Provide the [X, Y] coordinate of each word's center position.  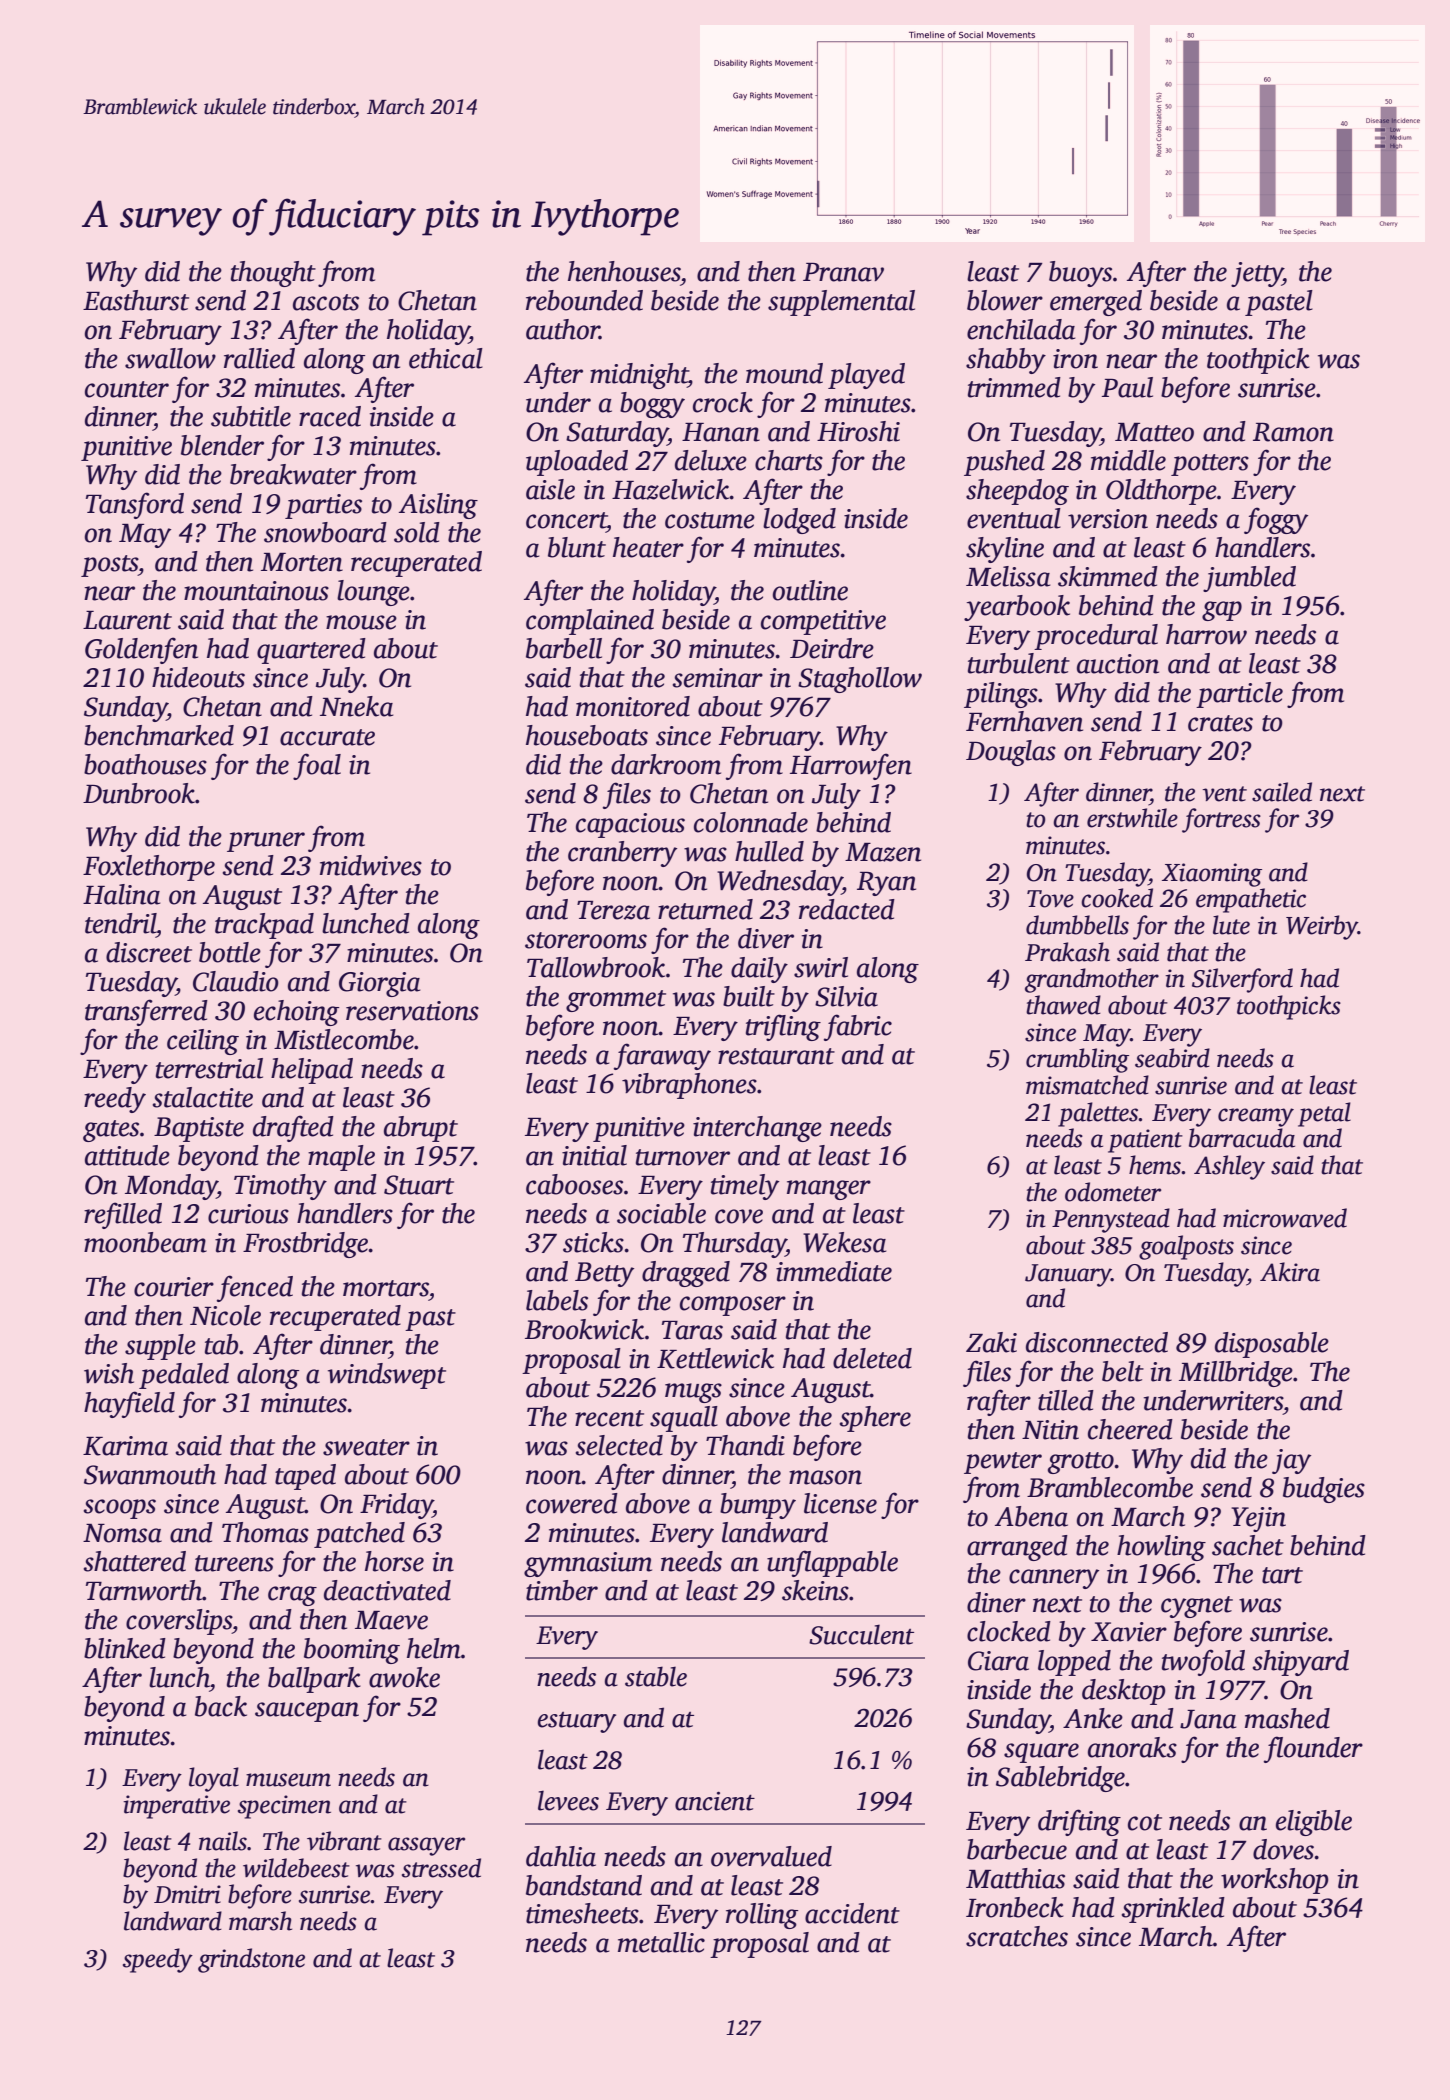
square [1041, 1753]
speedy [158, 1960]
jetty [1257, 274]
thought [273, 274]
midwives [371, 865]
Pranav [843, 272]
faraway [662, 1056]
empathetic [1251, 900]
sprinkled [1173, 1910]
